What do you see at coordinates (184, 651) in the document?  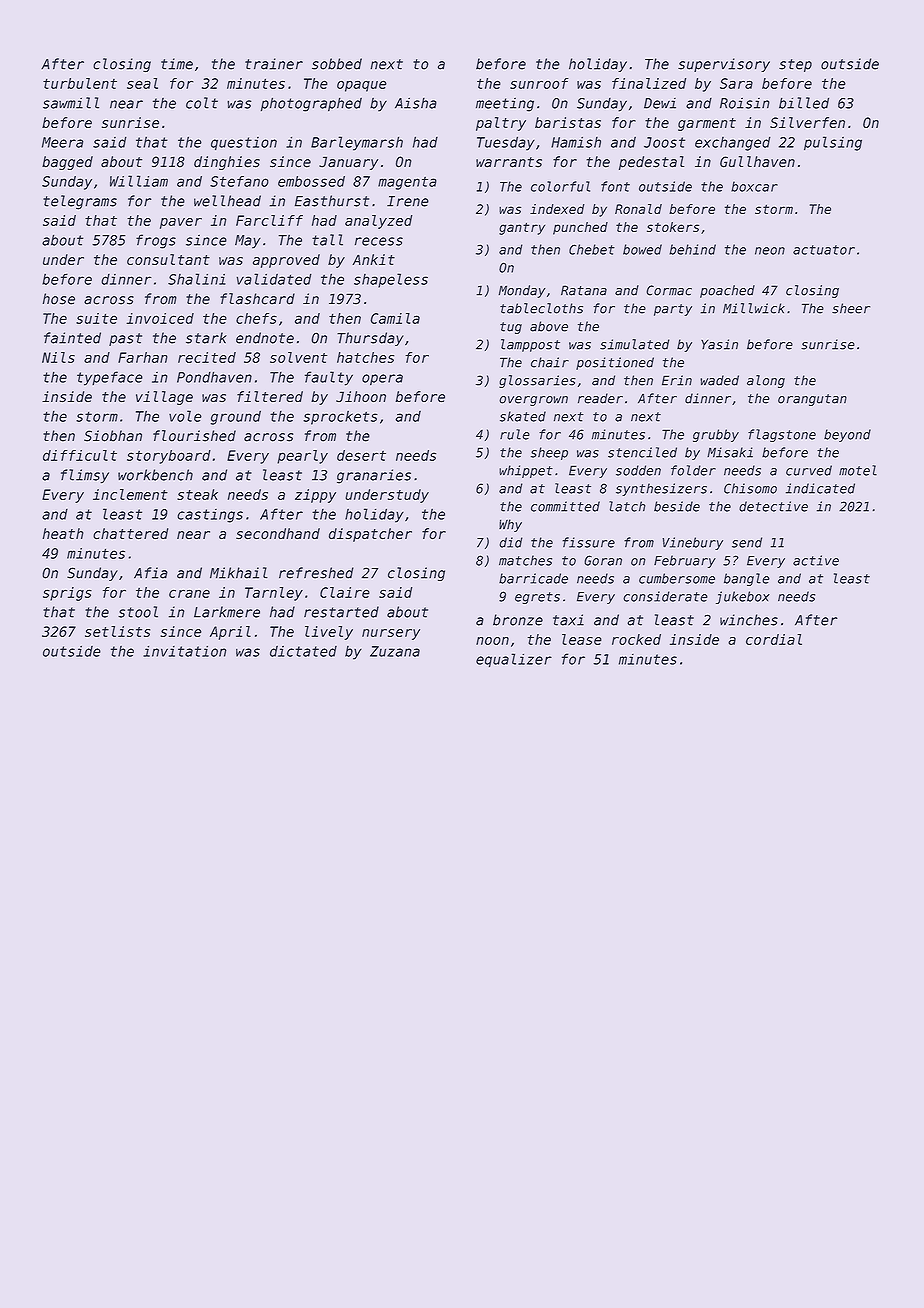 I see `invitation` at bounding box center [184, 651].
